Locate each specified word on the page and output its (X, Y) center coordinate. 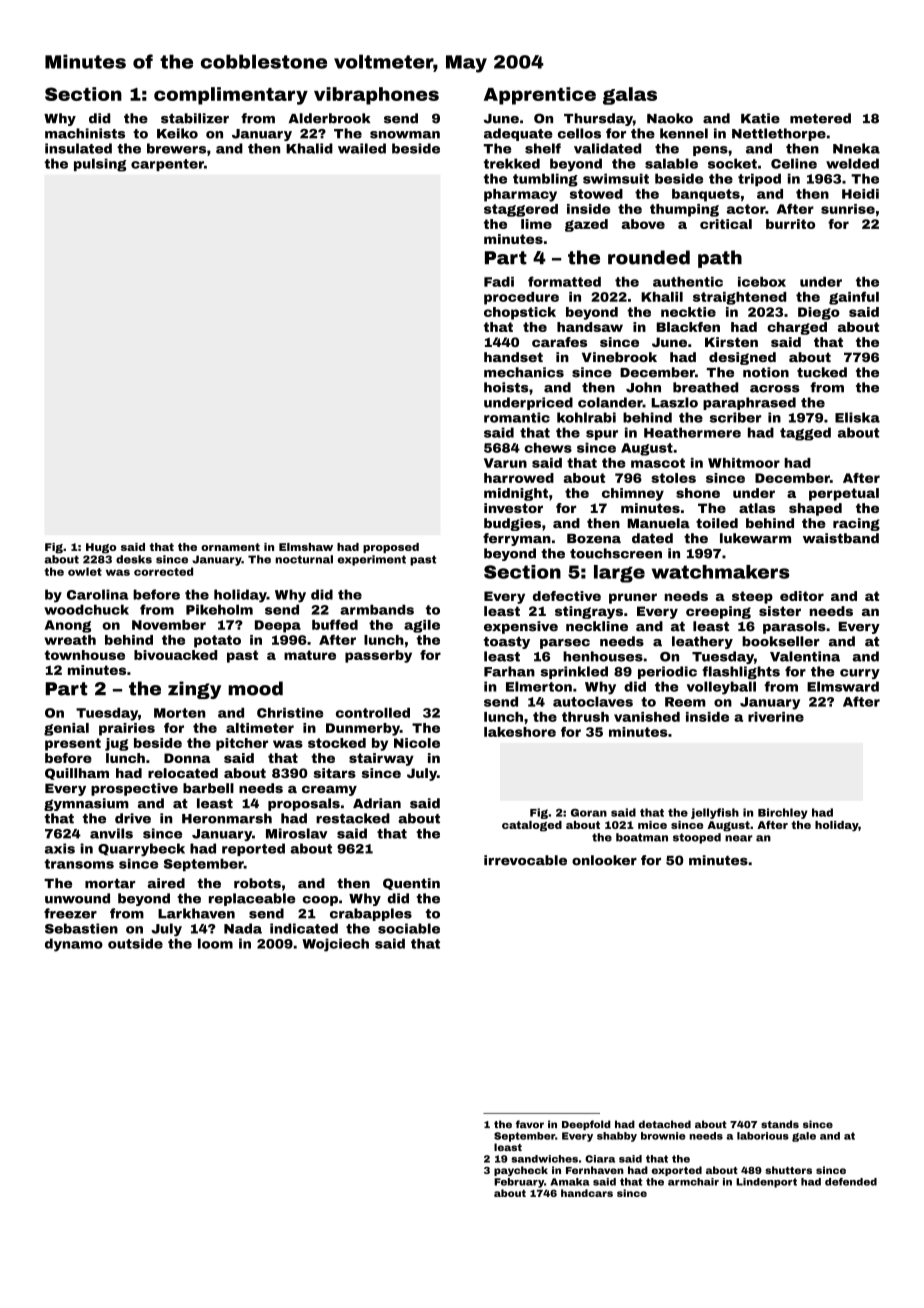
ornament (230, 547)
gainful (854, 298)
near (739, 838)
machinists (85, 133)
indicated (304, 928)
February (519, 1183)
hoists (506, 387)
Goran (589, 813)
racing (856, 524)
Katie (760, 118)
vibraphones (376, 96)
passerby (378, 656)
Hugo (101, 548)
